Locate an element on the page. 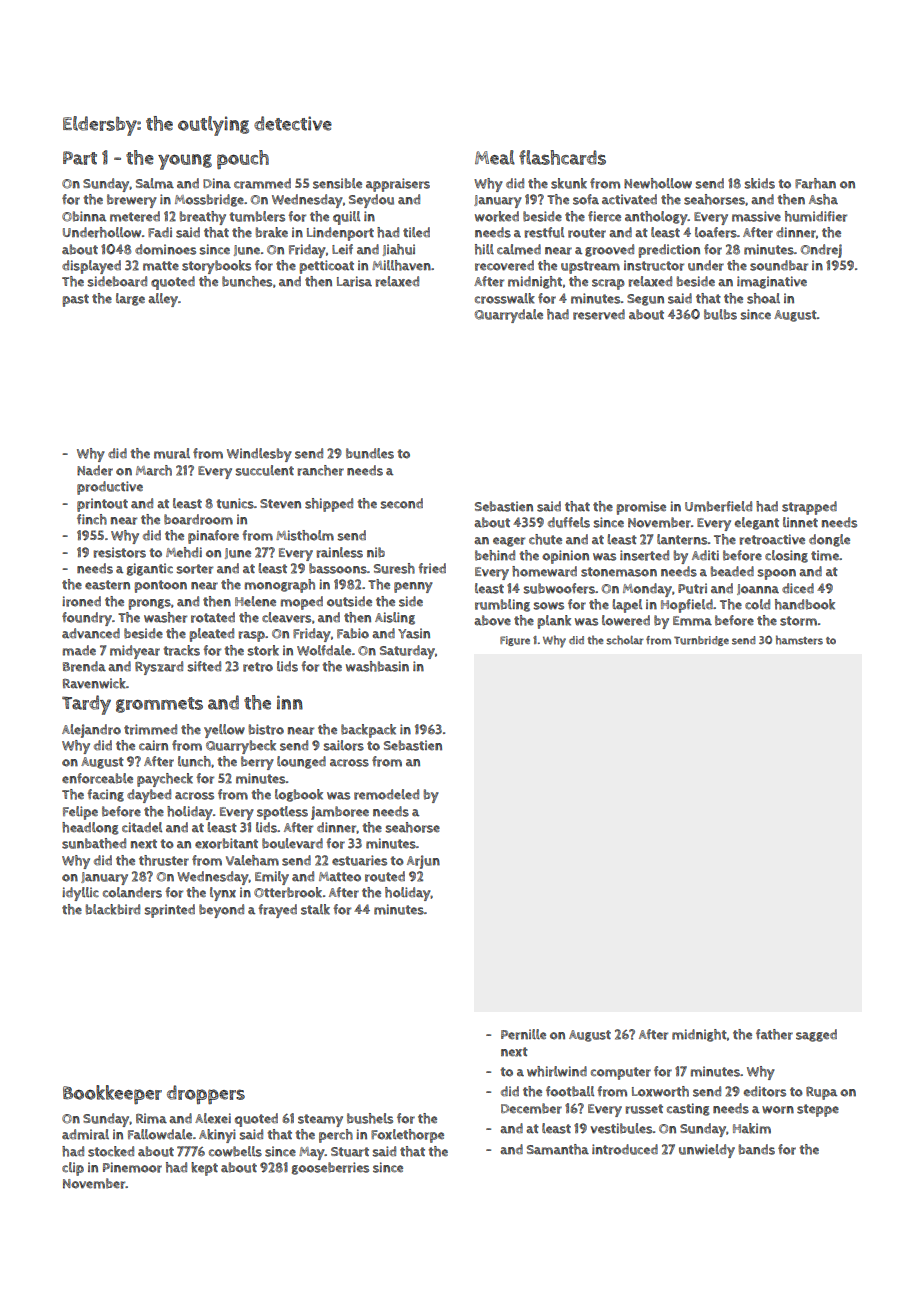 The height and width of the document is (1308, 924). Pernille is located at coordinates (523, 1034).
